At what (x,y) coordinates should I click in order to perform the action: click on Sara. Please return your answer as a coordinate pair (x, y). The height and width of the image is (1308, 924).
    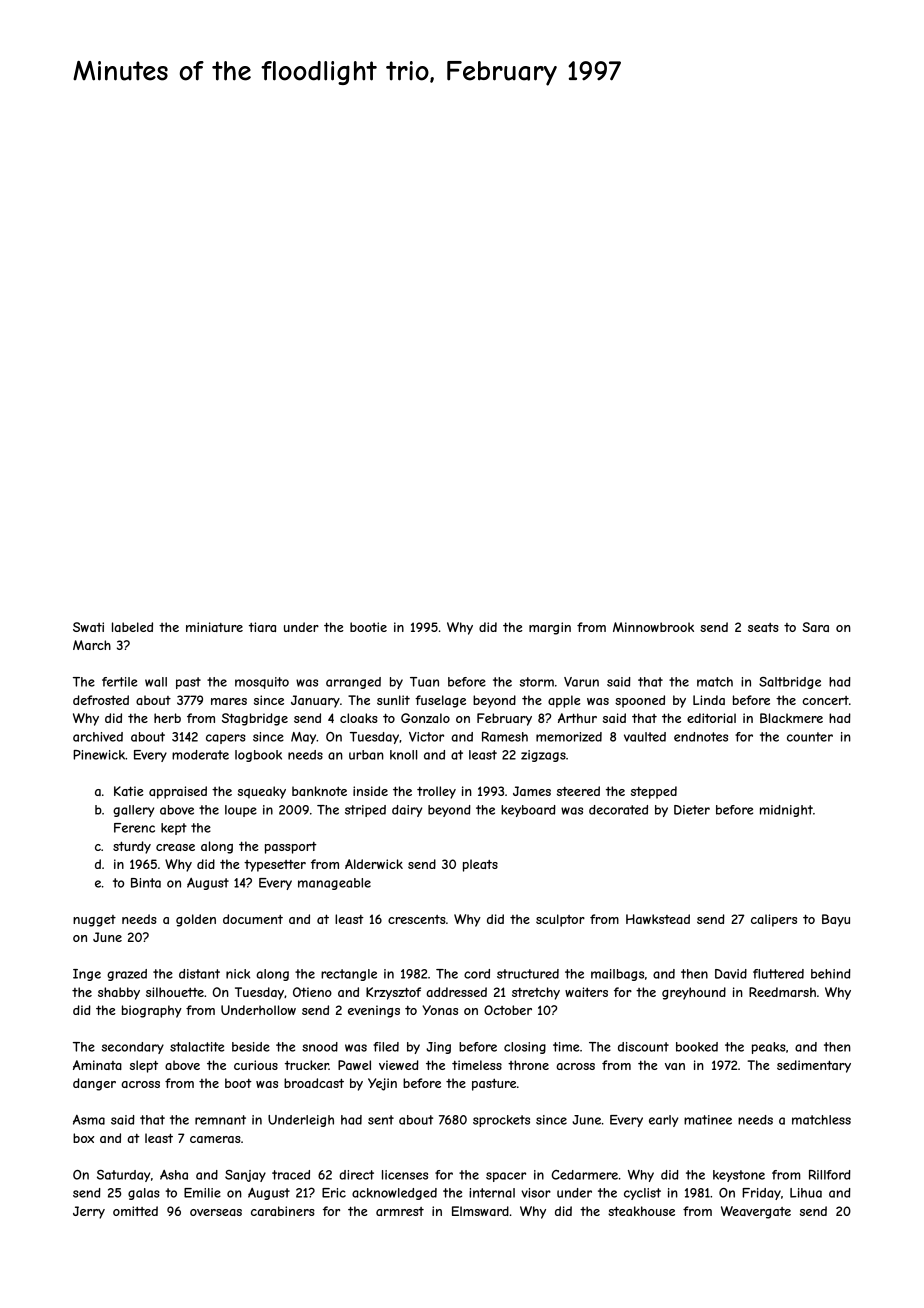
    Looking at the image, I should click on (815, 627).
